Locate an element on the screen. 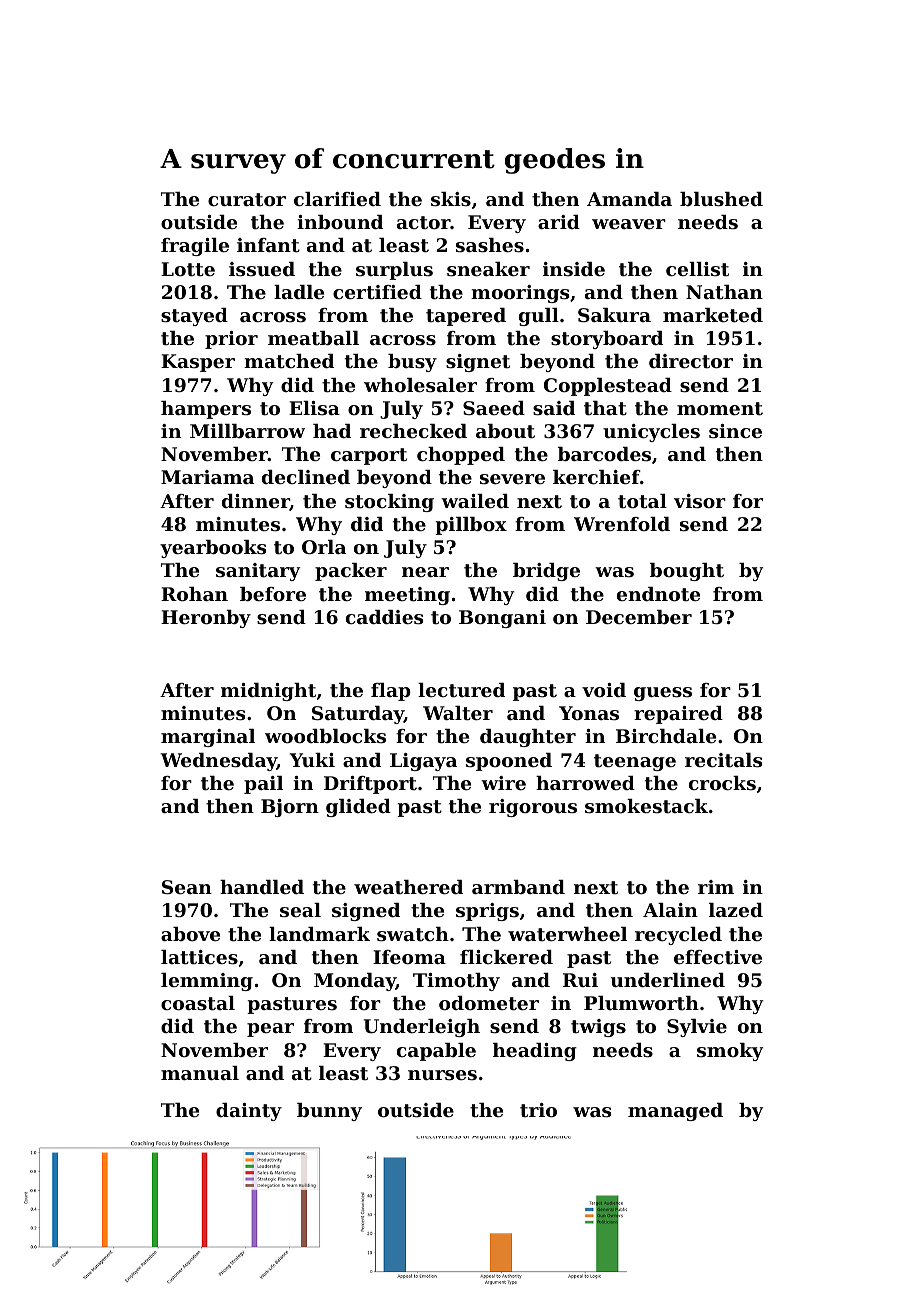 The height and width of the screenshot is (1311, 924). Mariama is located at coordinates (207, 477).
